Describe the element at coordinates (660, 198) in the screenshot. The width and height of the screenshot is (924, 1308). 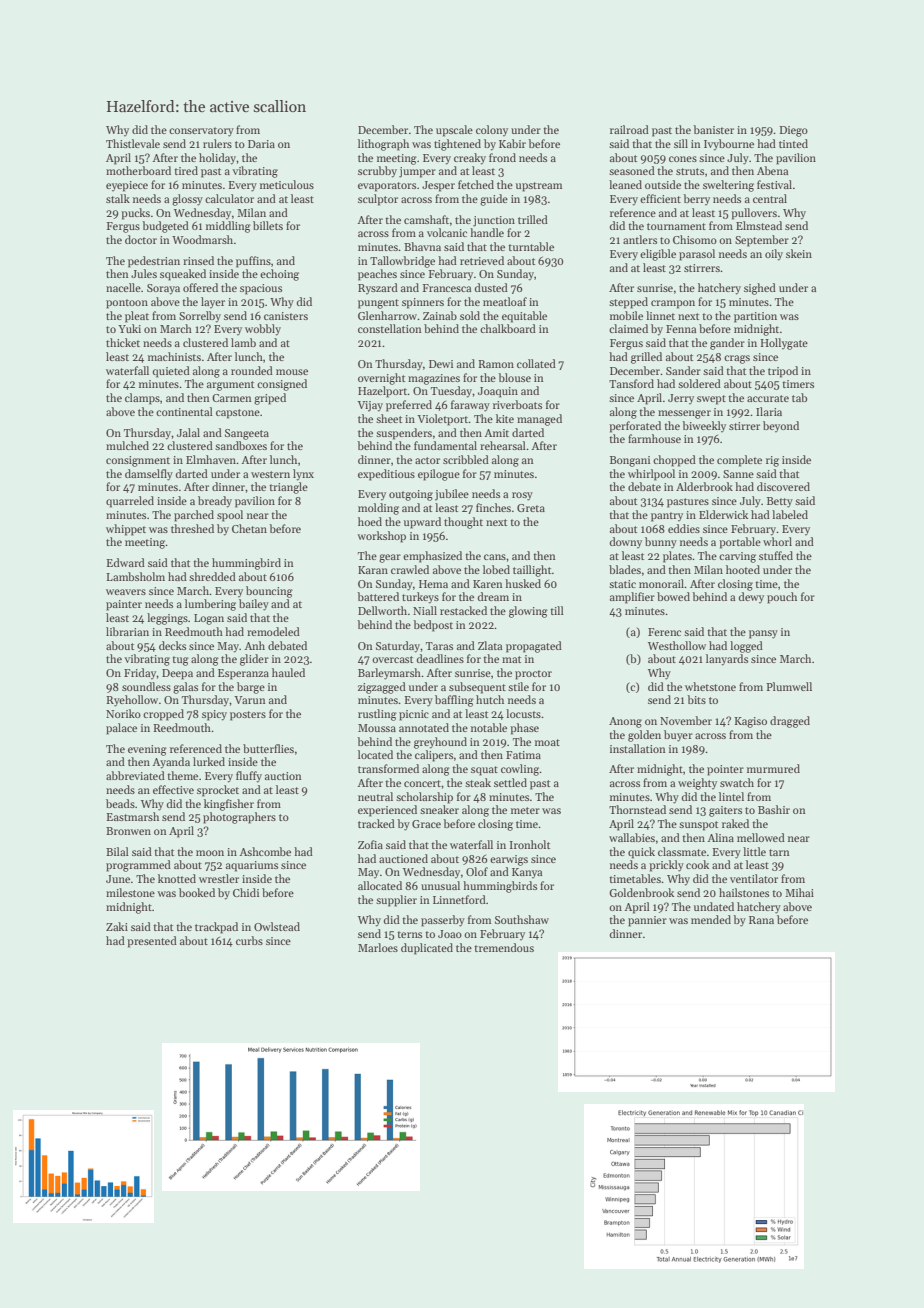
I see `efficient` at that location.
